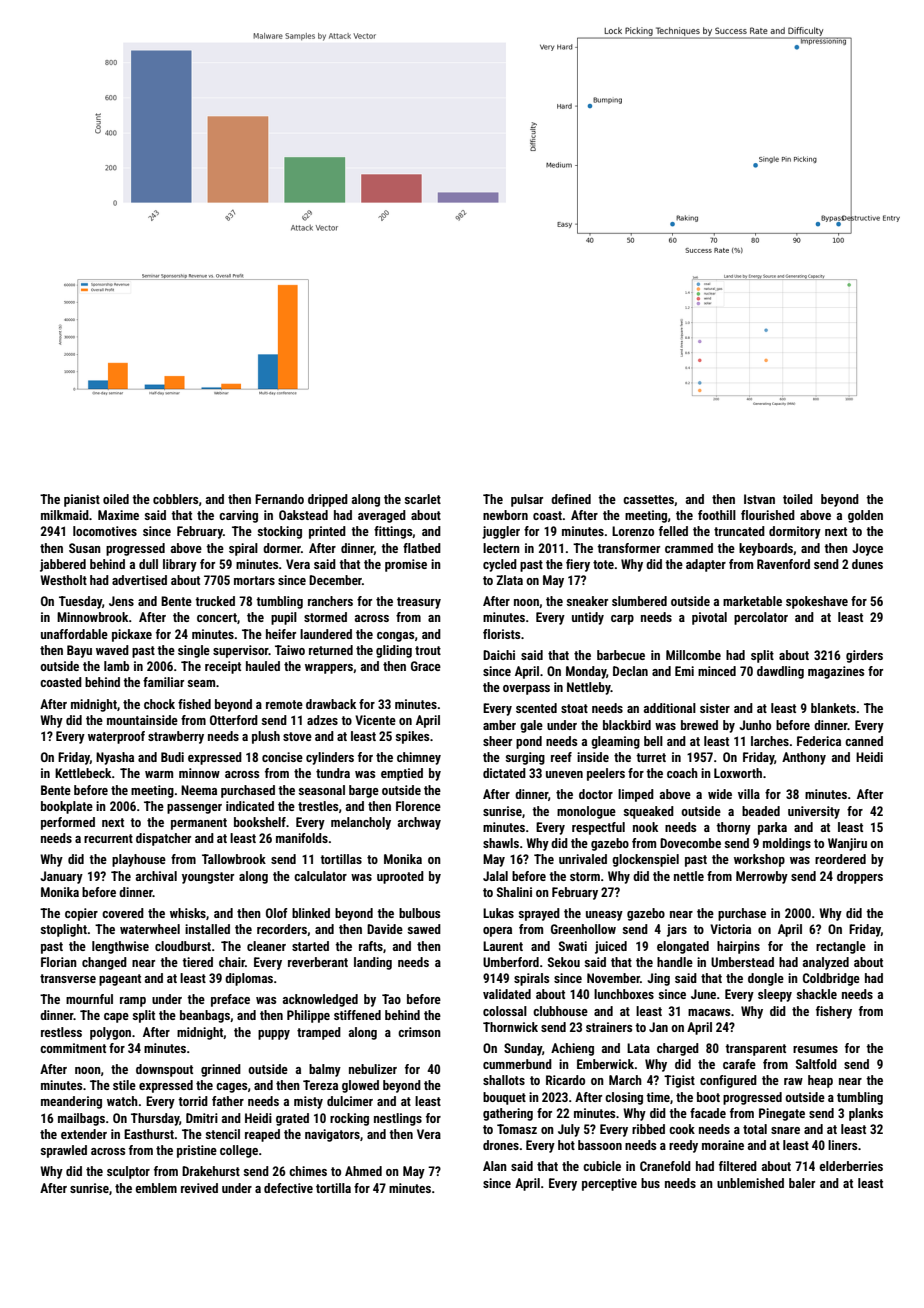 The image size is (924, 1308). Describe the element at coordinates (739, 531) in the screenshot. I see `truncated` at that location.
